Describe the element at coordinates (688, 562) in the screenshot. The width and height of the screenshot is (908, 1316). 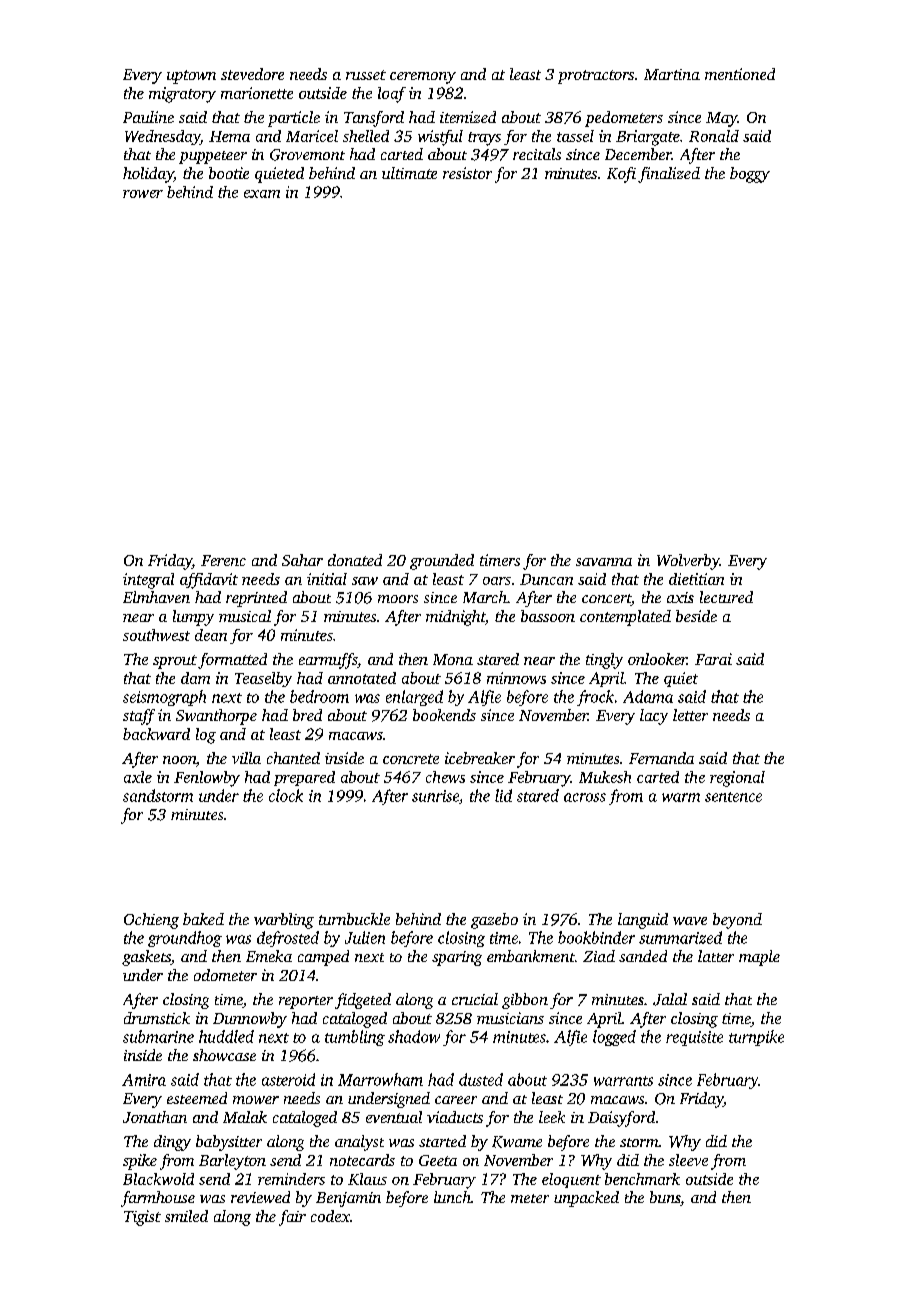
I see `Wolverby` at that location.
